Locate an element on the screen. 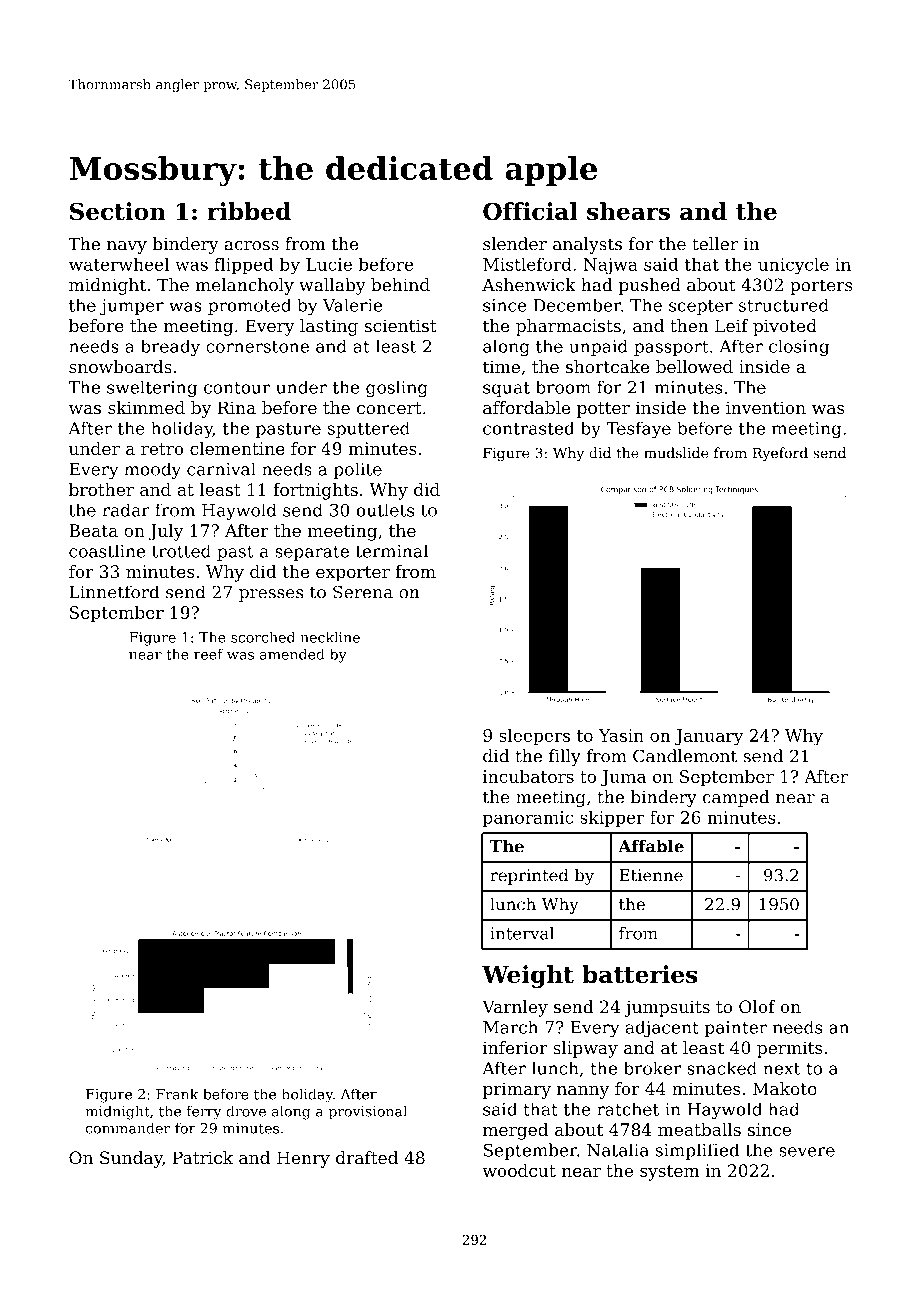 Image resolution: width=924 pixels, height=1311 pixels. reef is located at coordinates (208, 654).
